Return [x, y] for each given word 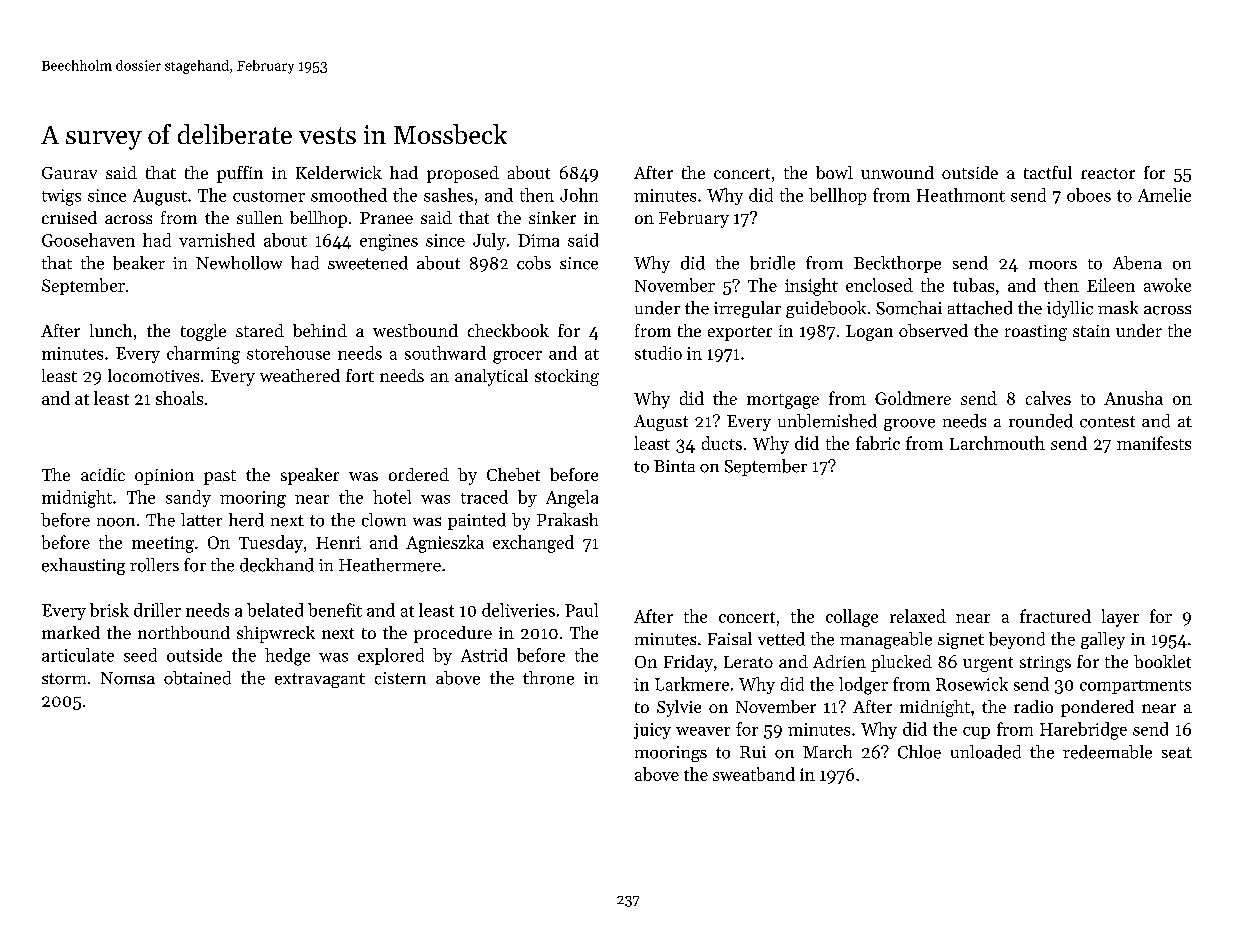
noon [116, 522]
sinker [552, 217]
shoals [179, 398]
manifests [1154, 443]
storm [64, 679]
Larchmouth [997, 443]
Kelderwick [339, 172]
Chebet [513, 474]
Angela [572, 499]
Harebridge [1083, 731]
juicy [652, 731]
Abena [1137, 263]
